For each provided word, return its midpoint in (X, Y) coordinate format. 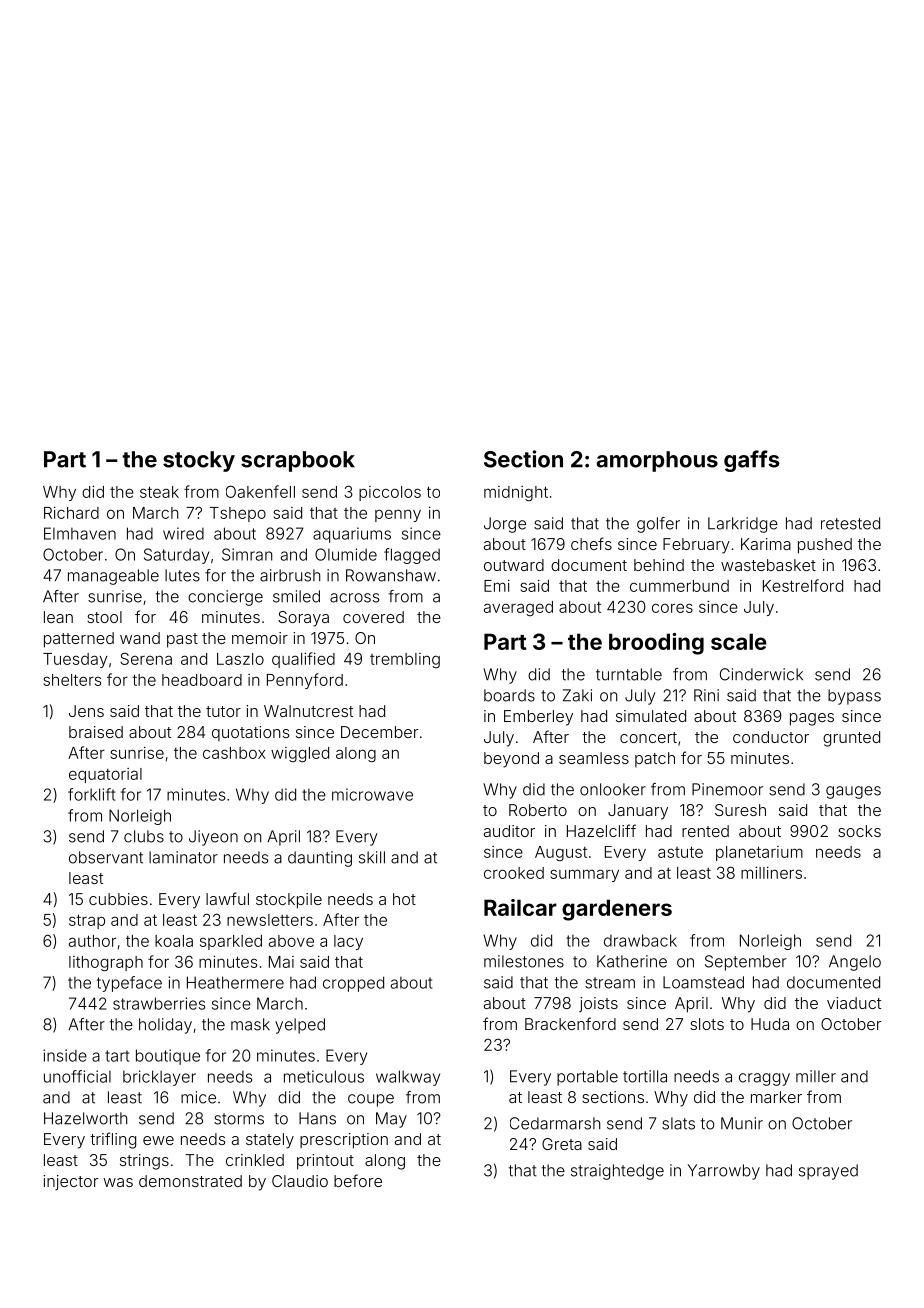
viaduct (854, 1003)
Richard (71, 513)
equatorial (105, 775)
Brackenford (570, 1023)
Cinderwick (761, 674)
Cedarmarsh (555, 1123)
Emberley (538, 718)
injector (70, 1182)
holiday (165, 1026)
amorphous (657, 461)
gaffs (752, 461)
